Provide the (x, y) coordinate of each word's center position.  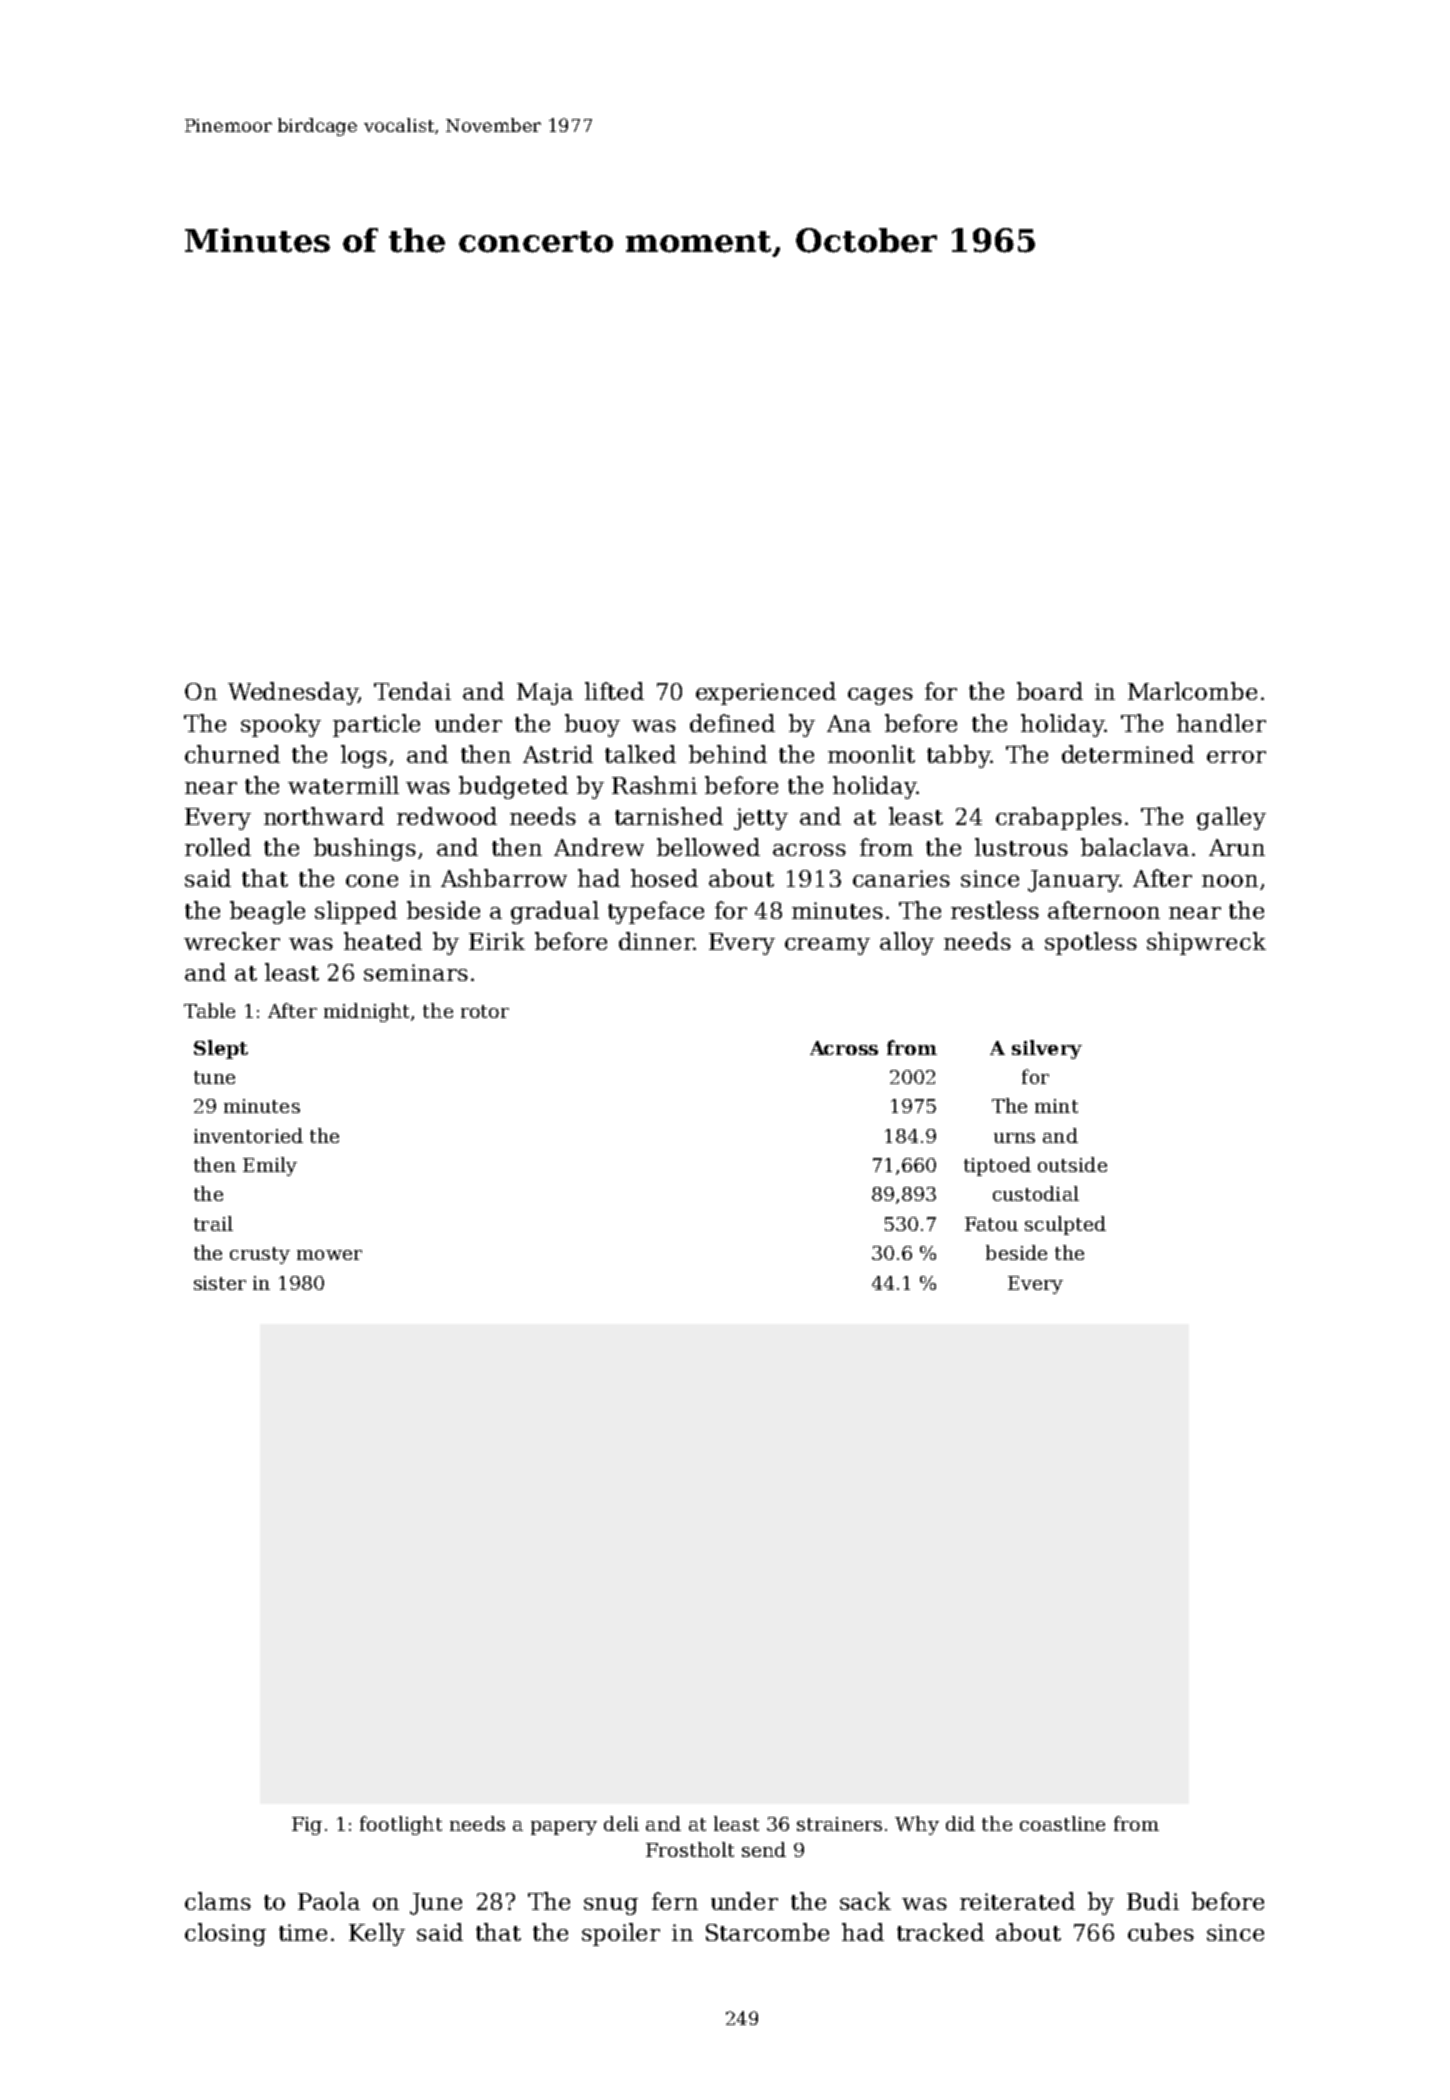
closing (225, 1934)
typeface (656, 912)
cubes (1161, 1932)
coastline (1062, 1823)
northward (324, 816)
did (960, 1823)
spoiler (621, 1934)
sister (220, 1283)
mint (1056, 1106)
